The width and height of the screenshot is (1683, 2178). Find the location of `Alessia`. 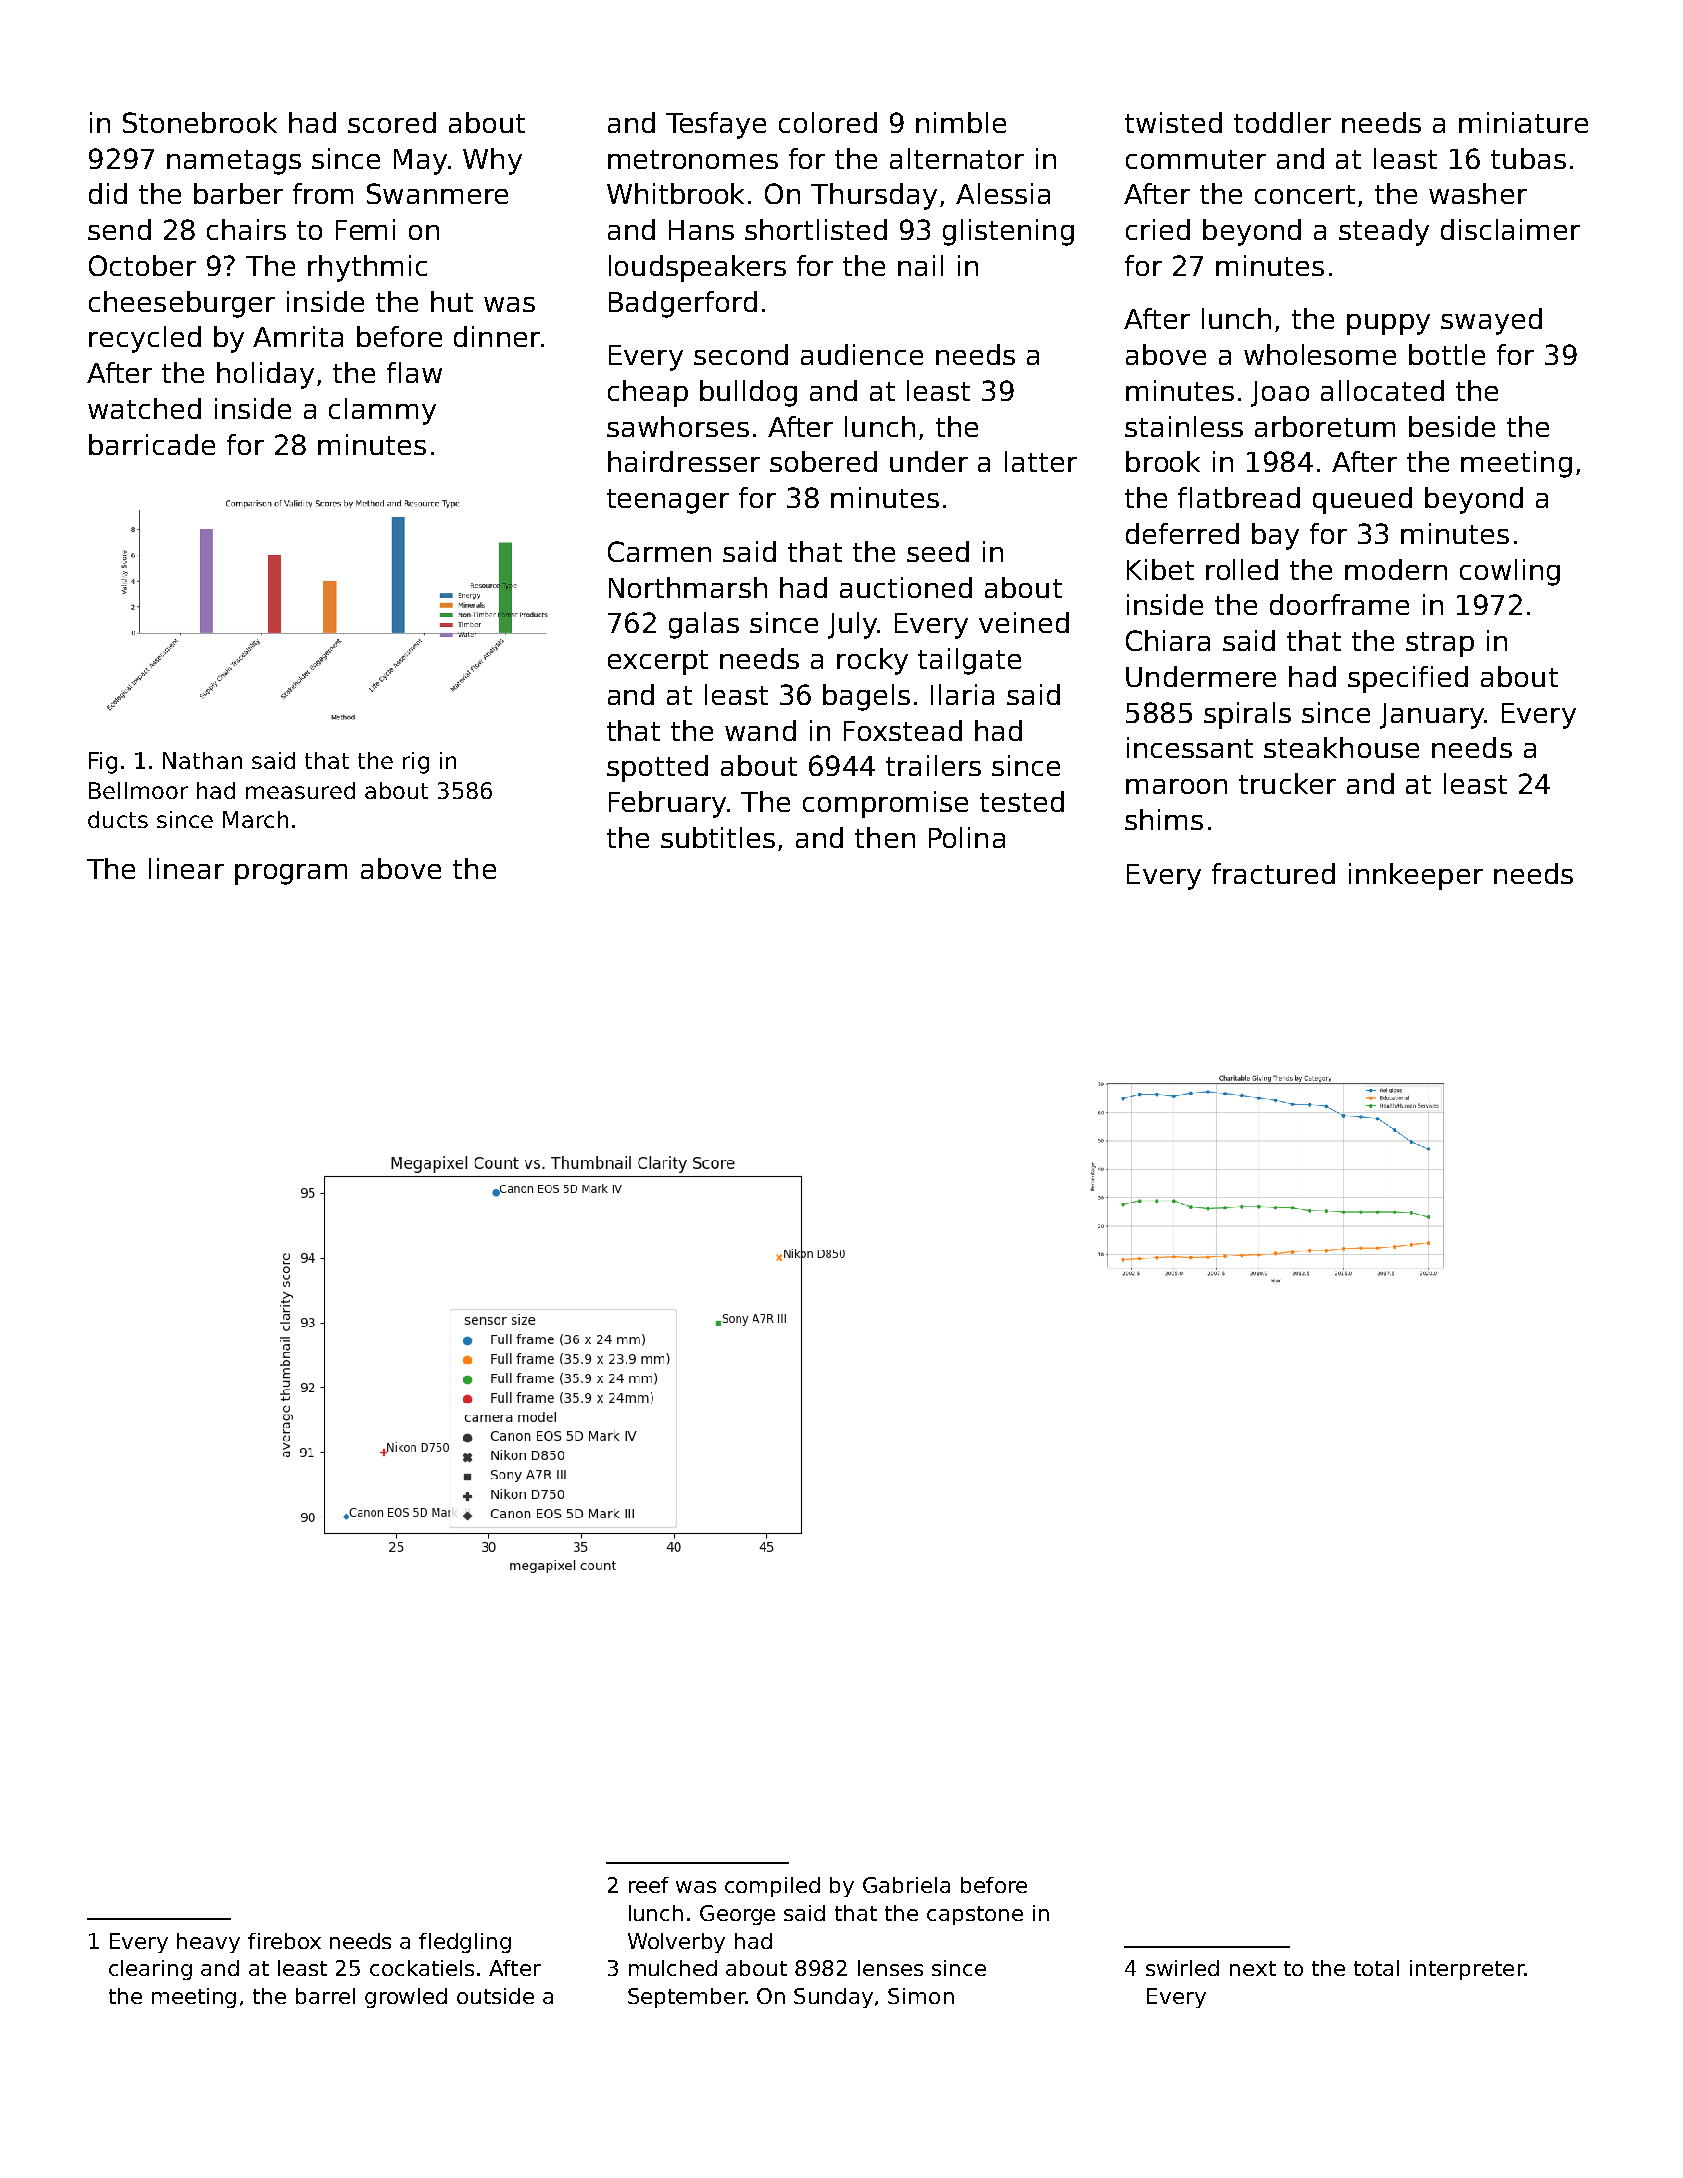

Alessia is located at coordinates (1003, 193).
